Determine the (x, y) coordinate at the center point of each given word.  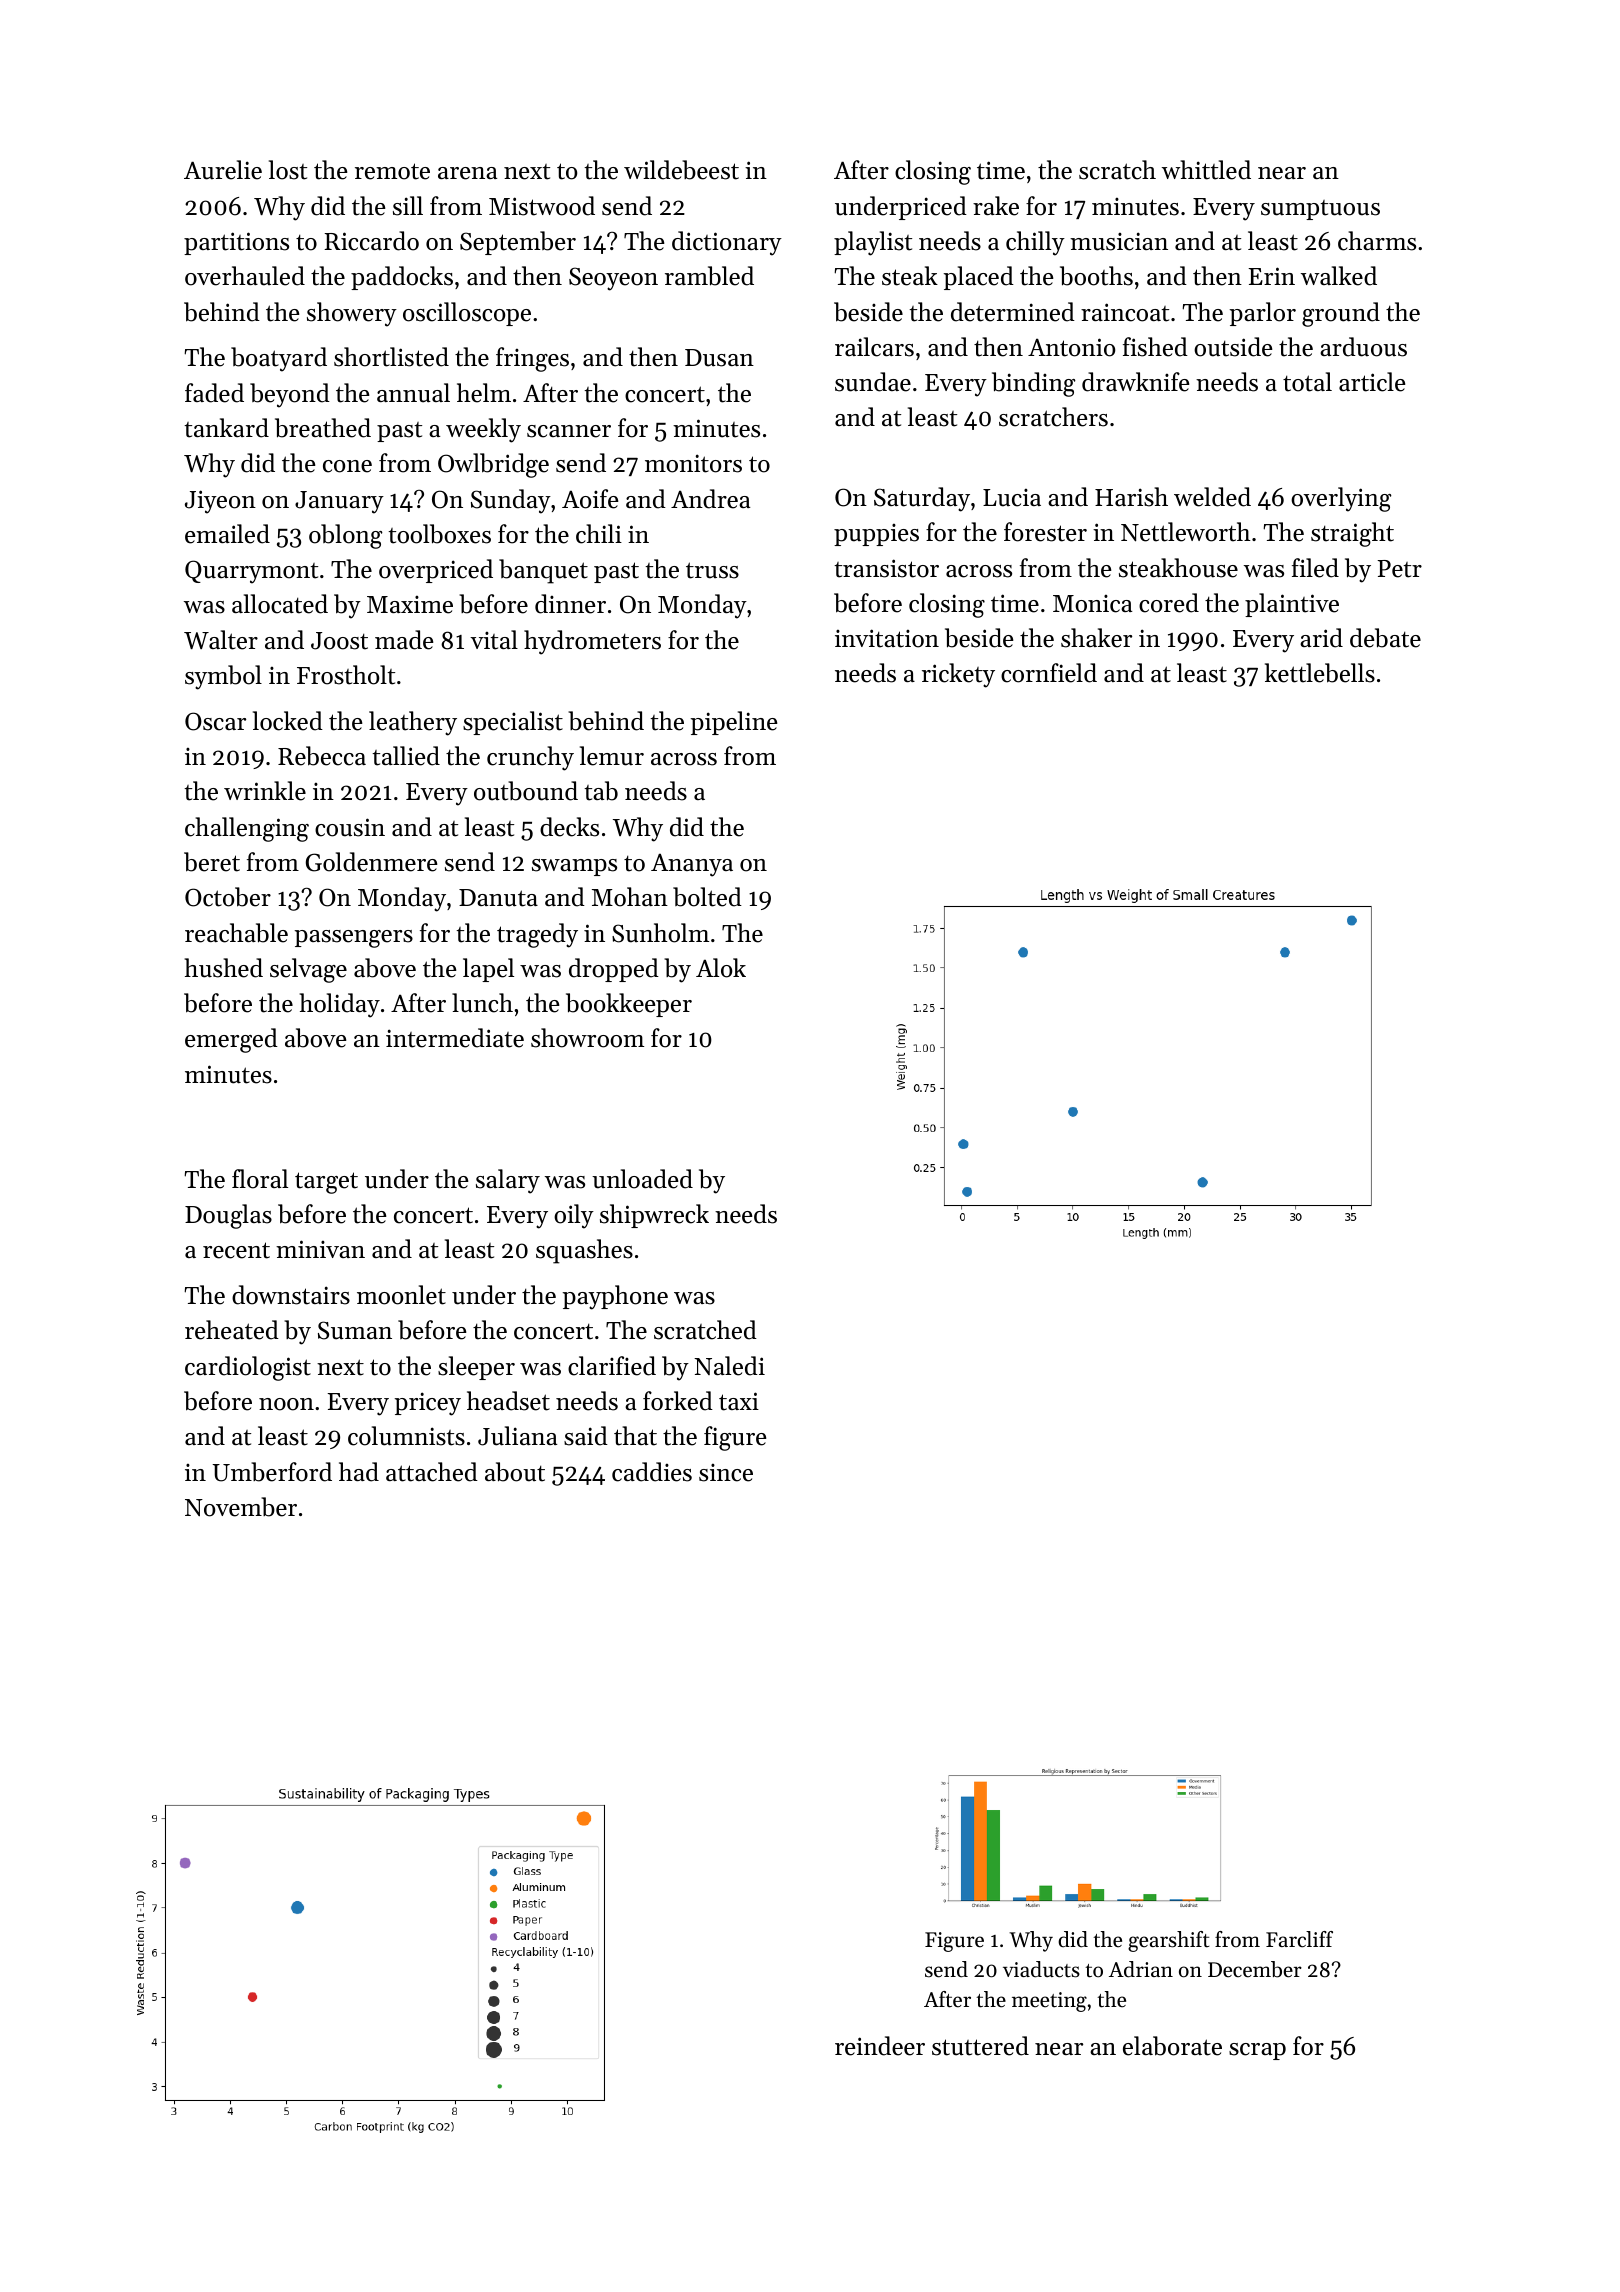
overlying (1341, 499)
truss (712, 570)
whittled (1206, 170)
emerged (231, 1040)
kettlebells (1320, 673)
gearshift (1168, 1941)
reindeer (880, 2046)
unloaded (642, 1179)
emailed (227, 534)
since (726, 1473)
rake (996, 206)
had (359, 1472)
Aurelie (223, 170)
